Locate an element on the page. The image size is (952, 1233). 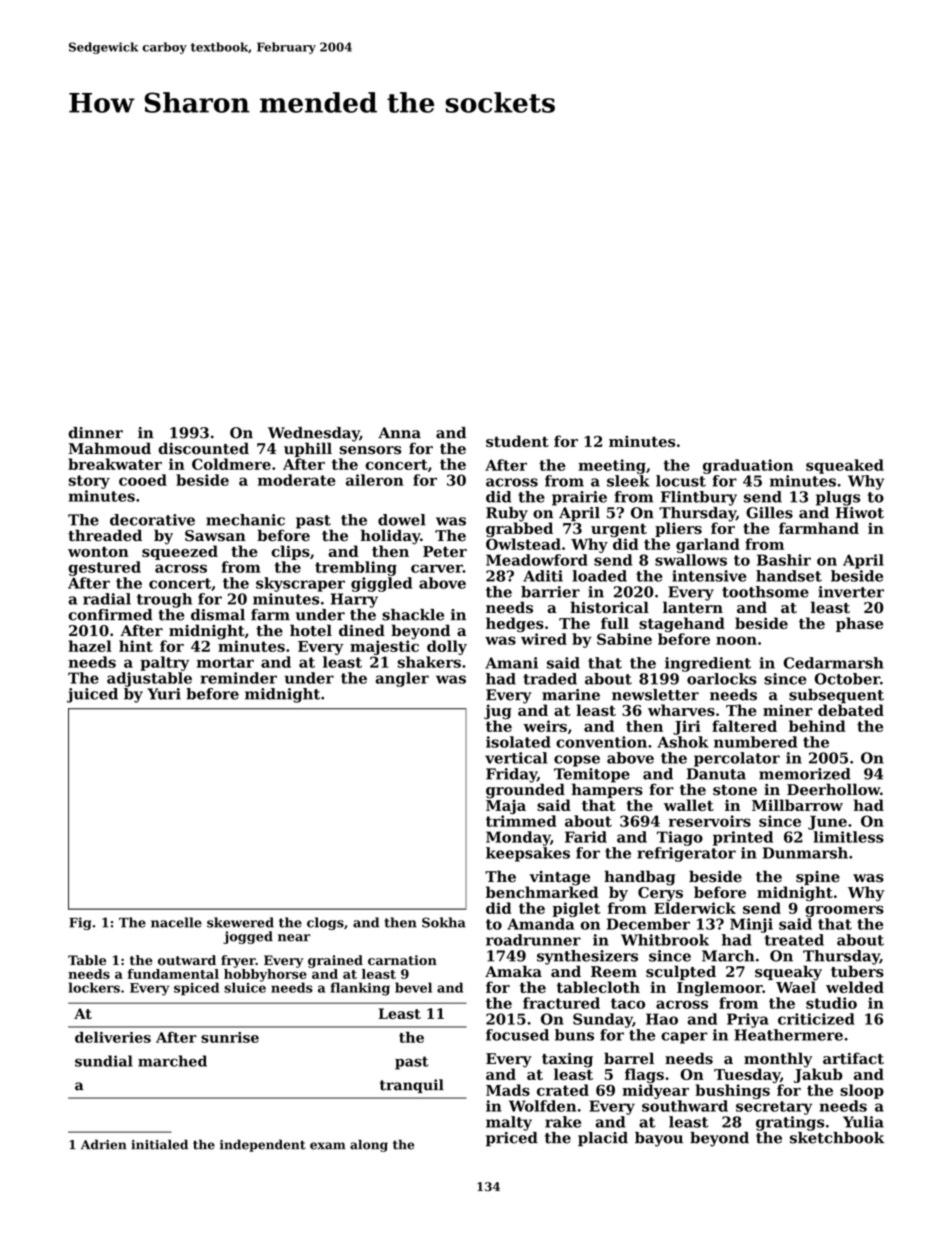
Danuta is located at coordinates (716, 774).
